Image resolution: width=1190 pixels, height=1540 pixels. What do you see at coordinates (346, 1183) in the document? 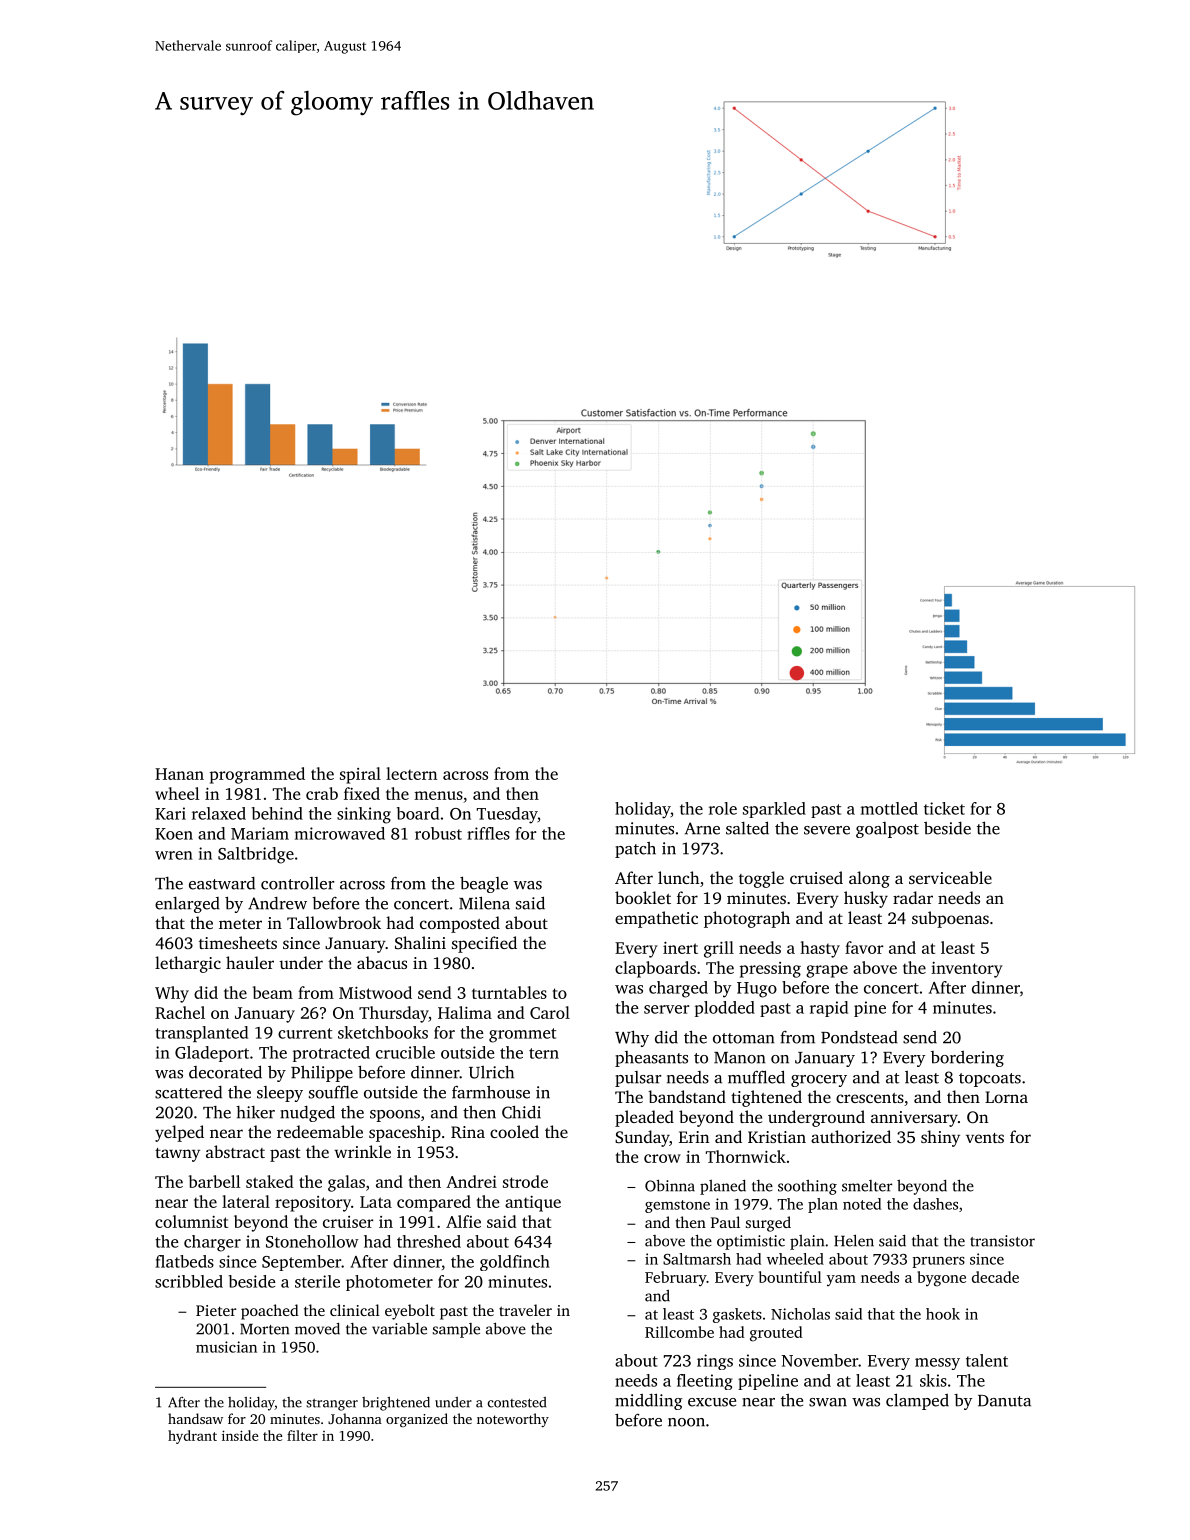
I see `galas` at bounding box center [346, 1183].
